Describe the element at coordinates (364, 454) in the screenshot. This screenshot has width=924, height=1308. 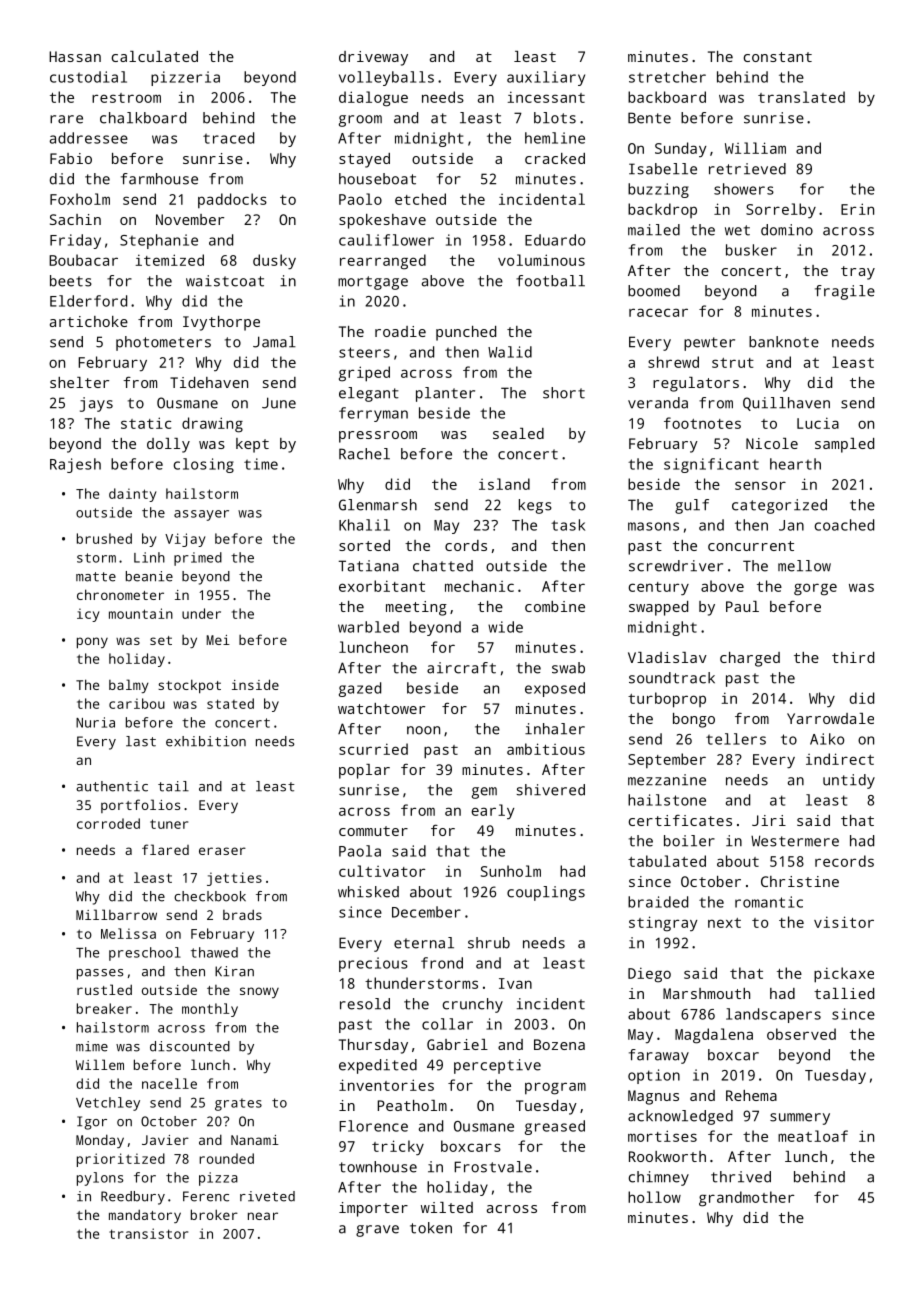
I see `Rachel` at that location.
